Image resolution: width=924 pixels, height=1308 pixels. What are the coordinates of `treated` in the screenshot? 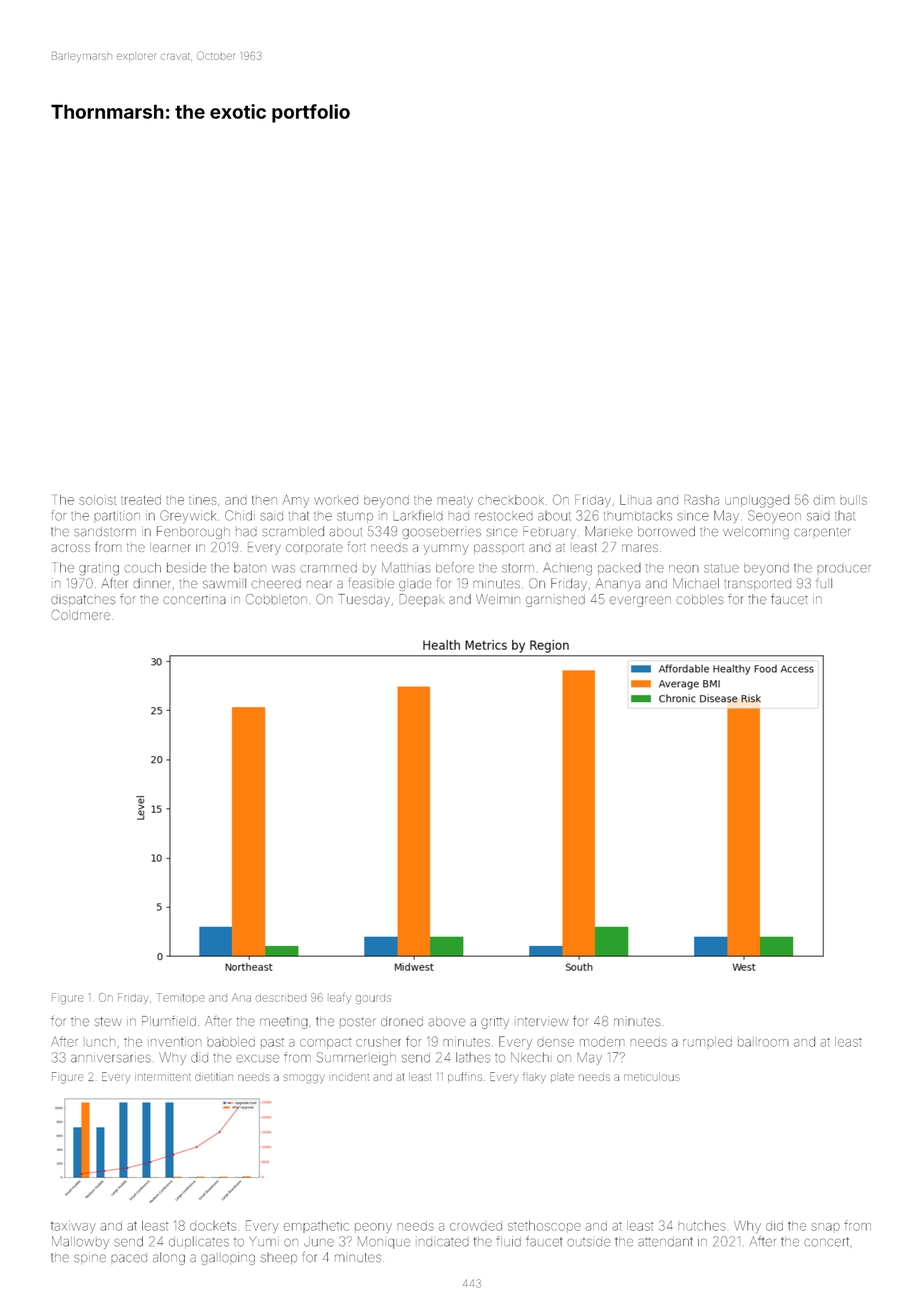 It's located at (141, 500).
